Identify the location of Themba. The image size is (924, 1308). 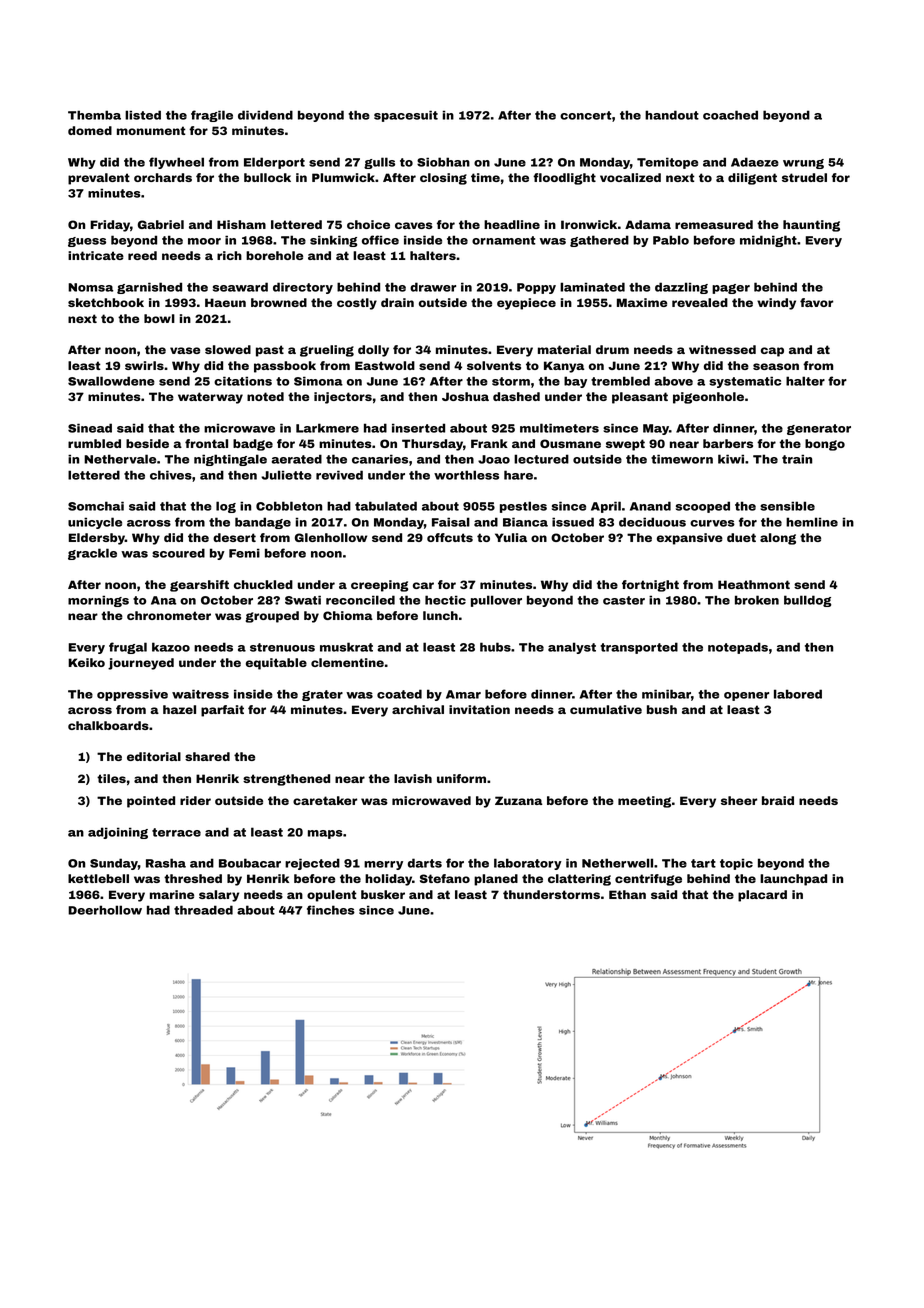
(94, 115).
